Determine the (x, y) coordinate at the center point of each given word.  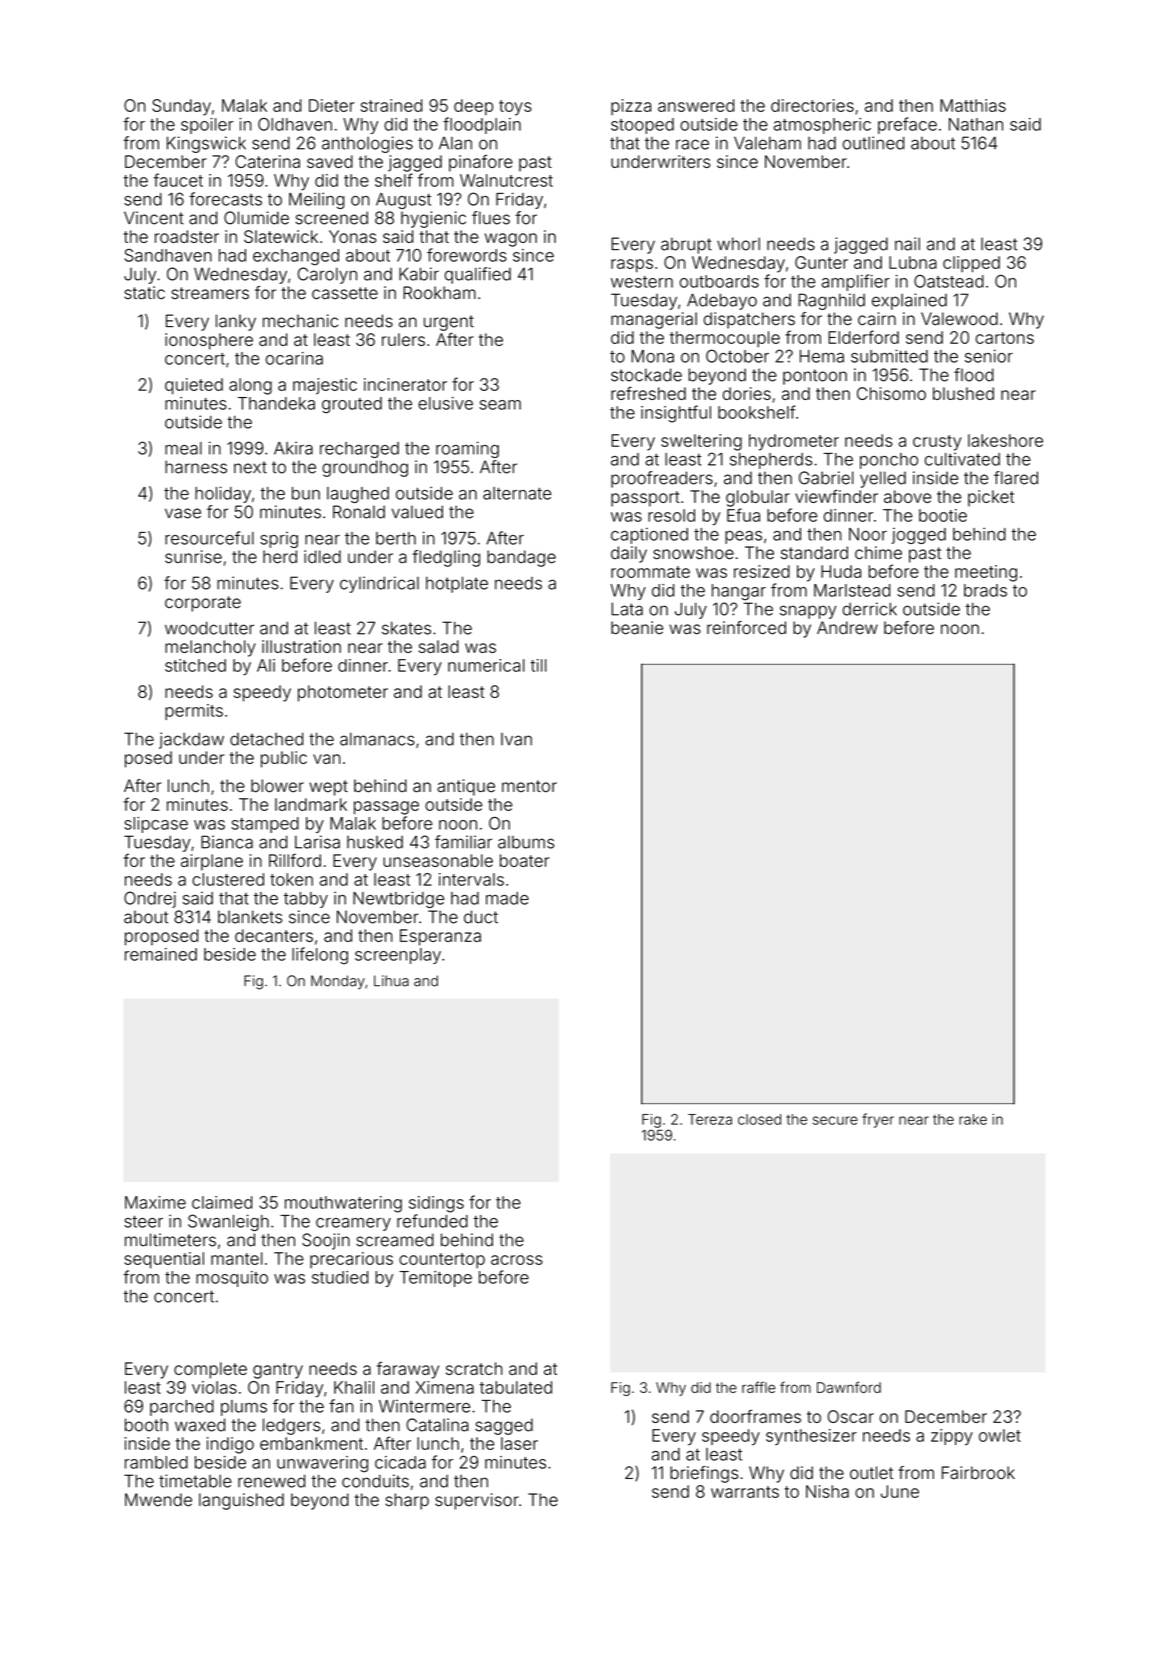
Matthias (973, 105)
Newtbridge (398, 899)
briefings (704, 1474)
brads (985, 590)
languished (241, 1501)
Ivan (516, 739)
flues (491, 218)
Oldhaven (295, 124)
